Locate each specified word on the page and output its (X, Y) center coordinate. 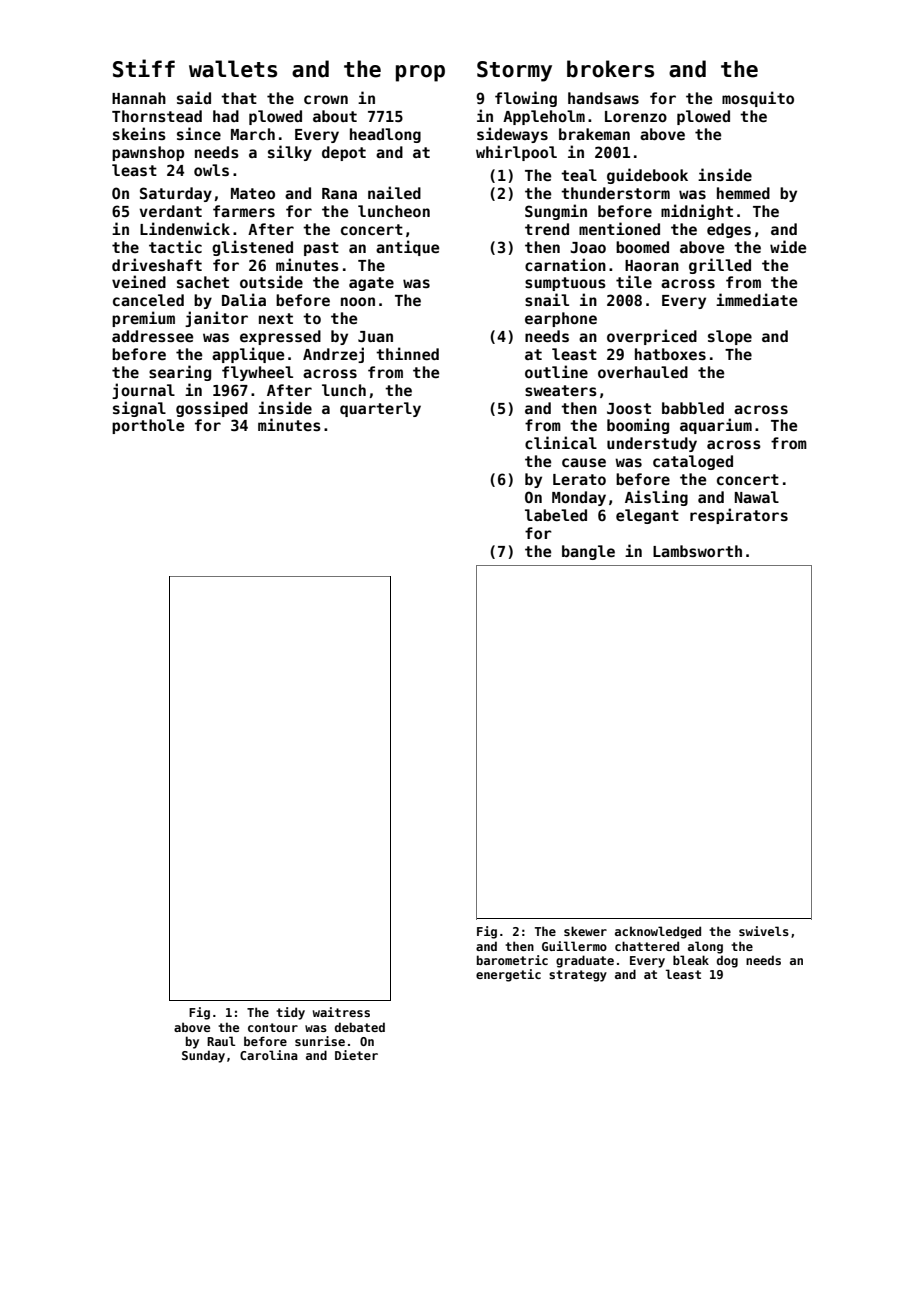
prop (420, 73)
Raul (221, 1041)
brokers (610, 69)
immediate (756, 299)
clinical (561, 442)
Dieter (356, 1055)
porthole (148, 426)
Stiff (144, 68)
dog (727, 961)
